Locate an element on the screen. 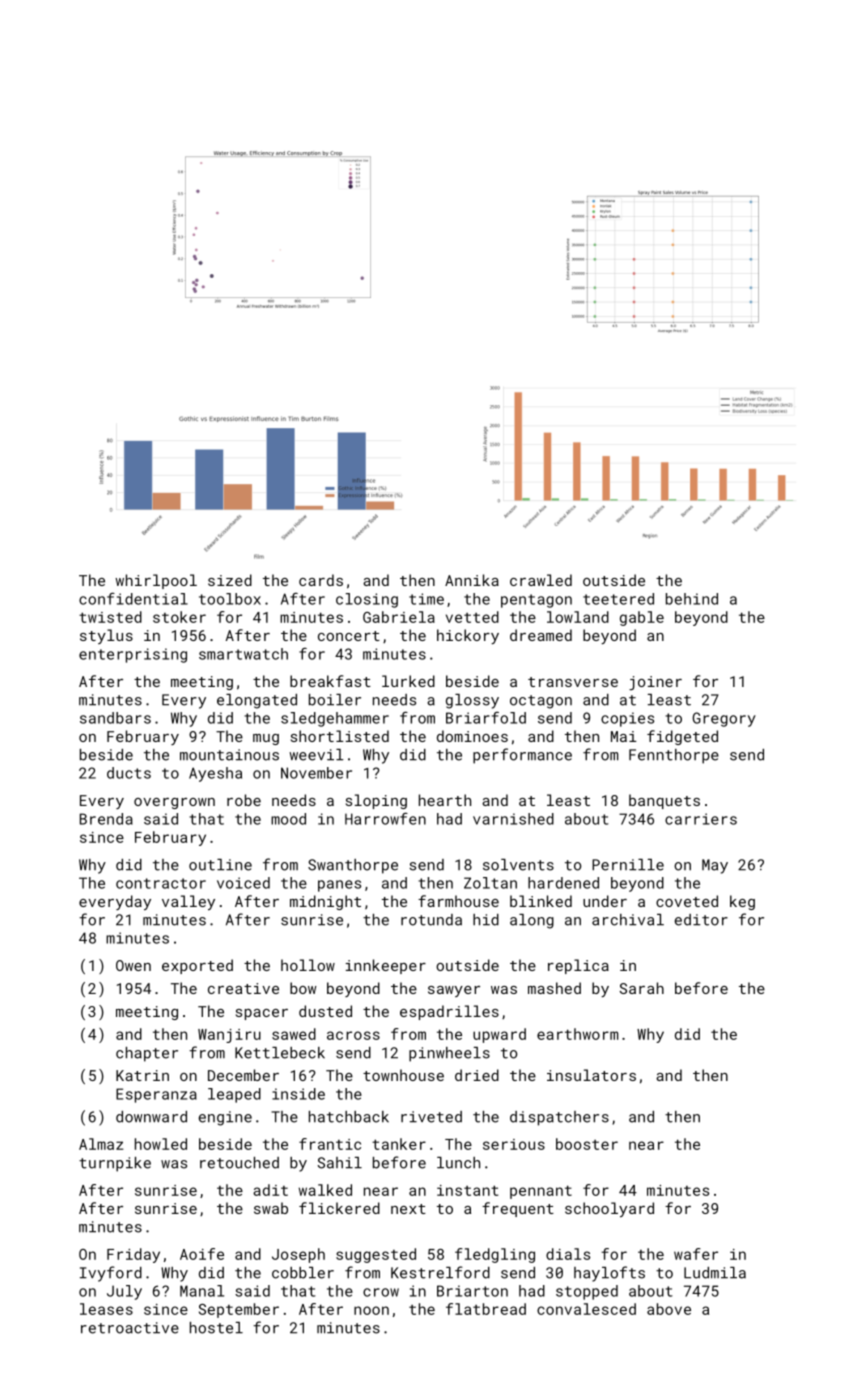 The height and width of the screenshot is (1400, 849). behind is located at coordinates (692, 599).
